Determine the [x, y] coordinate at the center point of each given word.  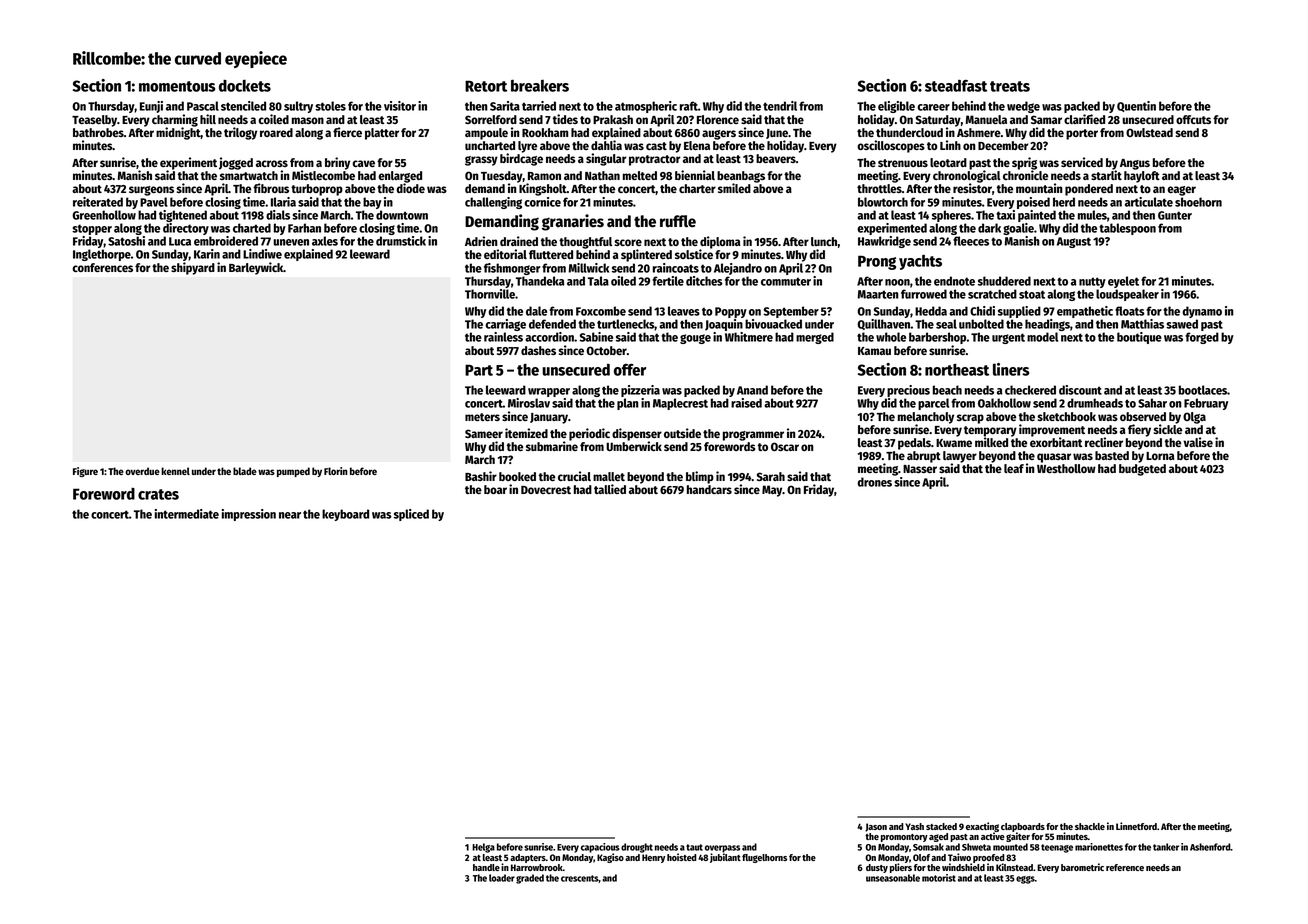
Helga [483, 848]
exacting [982, 827]
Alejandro [738, 269]
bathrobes [98, 132]
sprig [1024, 163]
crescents [580, 878]
